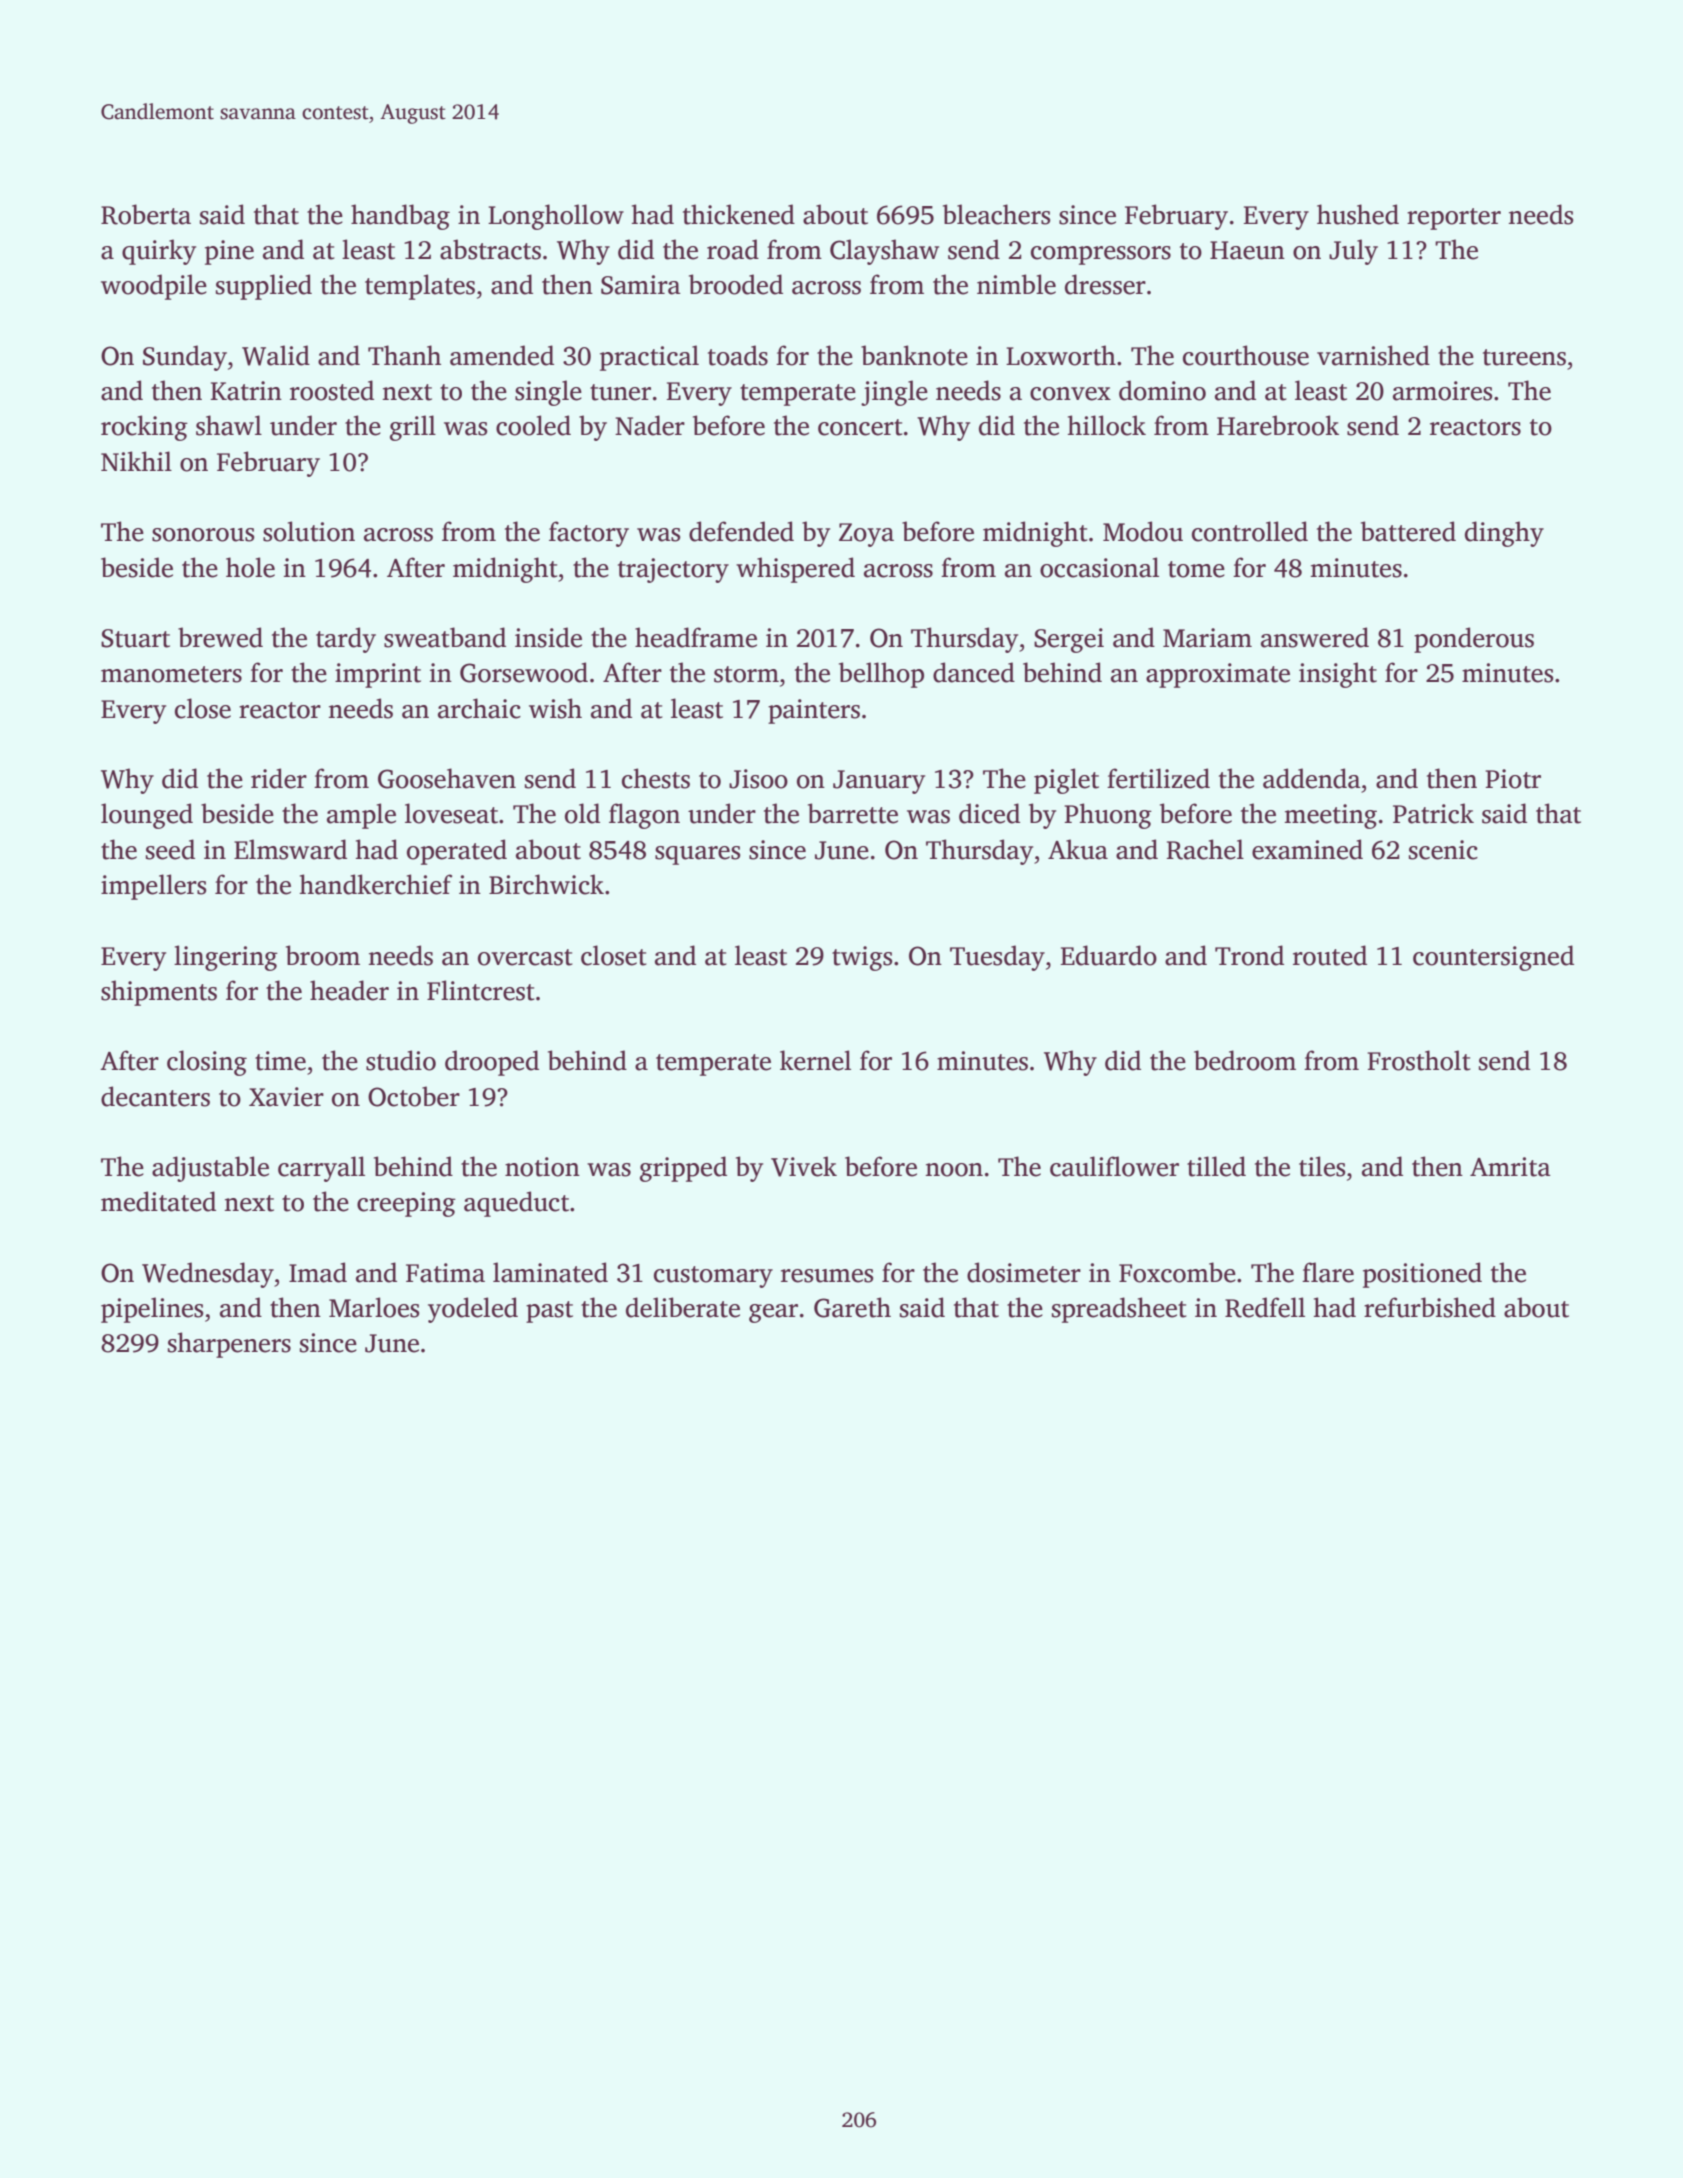 This image has height=2178, width=1683. What do you see at coordinates (1513, 779) in the image?
I see `Piotr` at bounding box center [1513, 779].
